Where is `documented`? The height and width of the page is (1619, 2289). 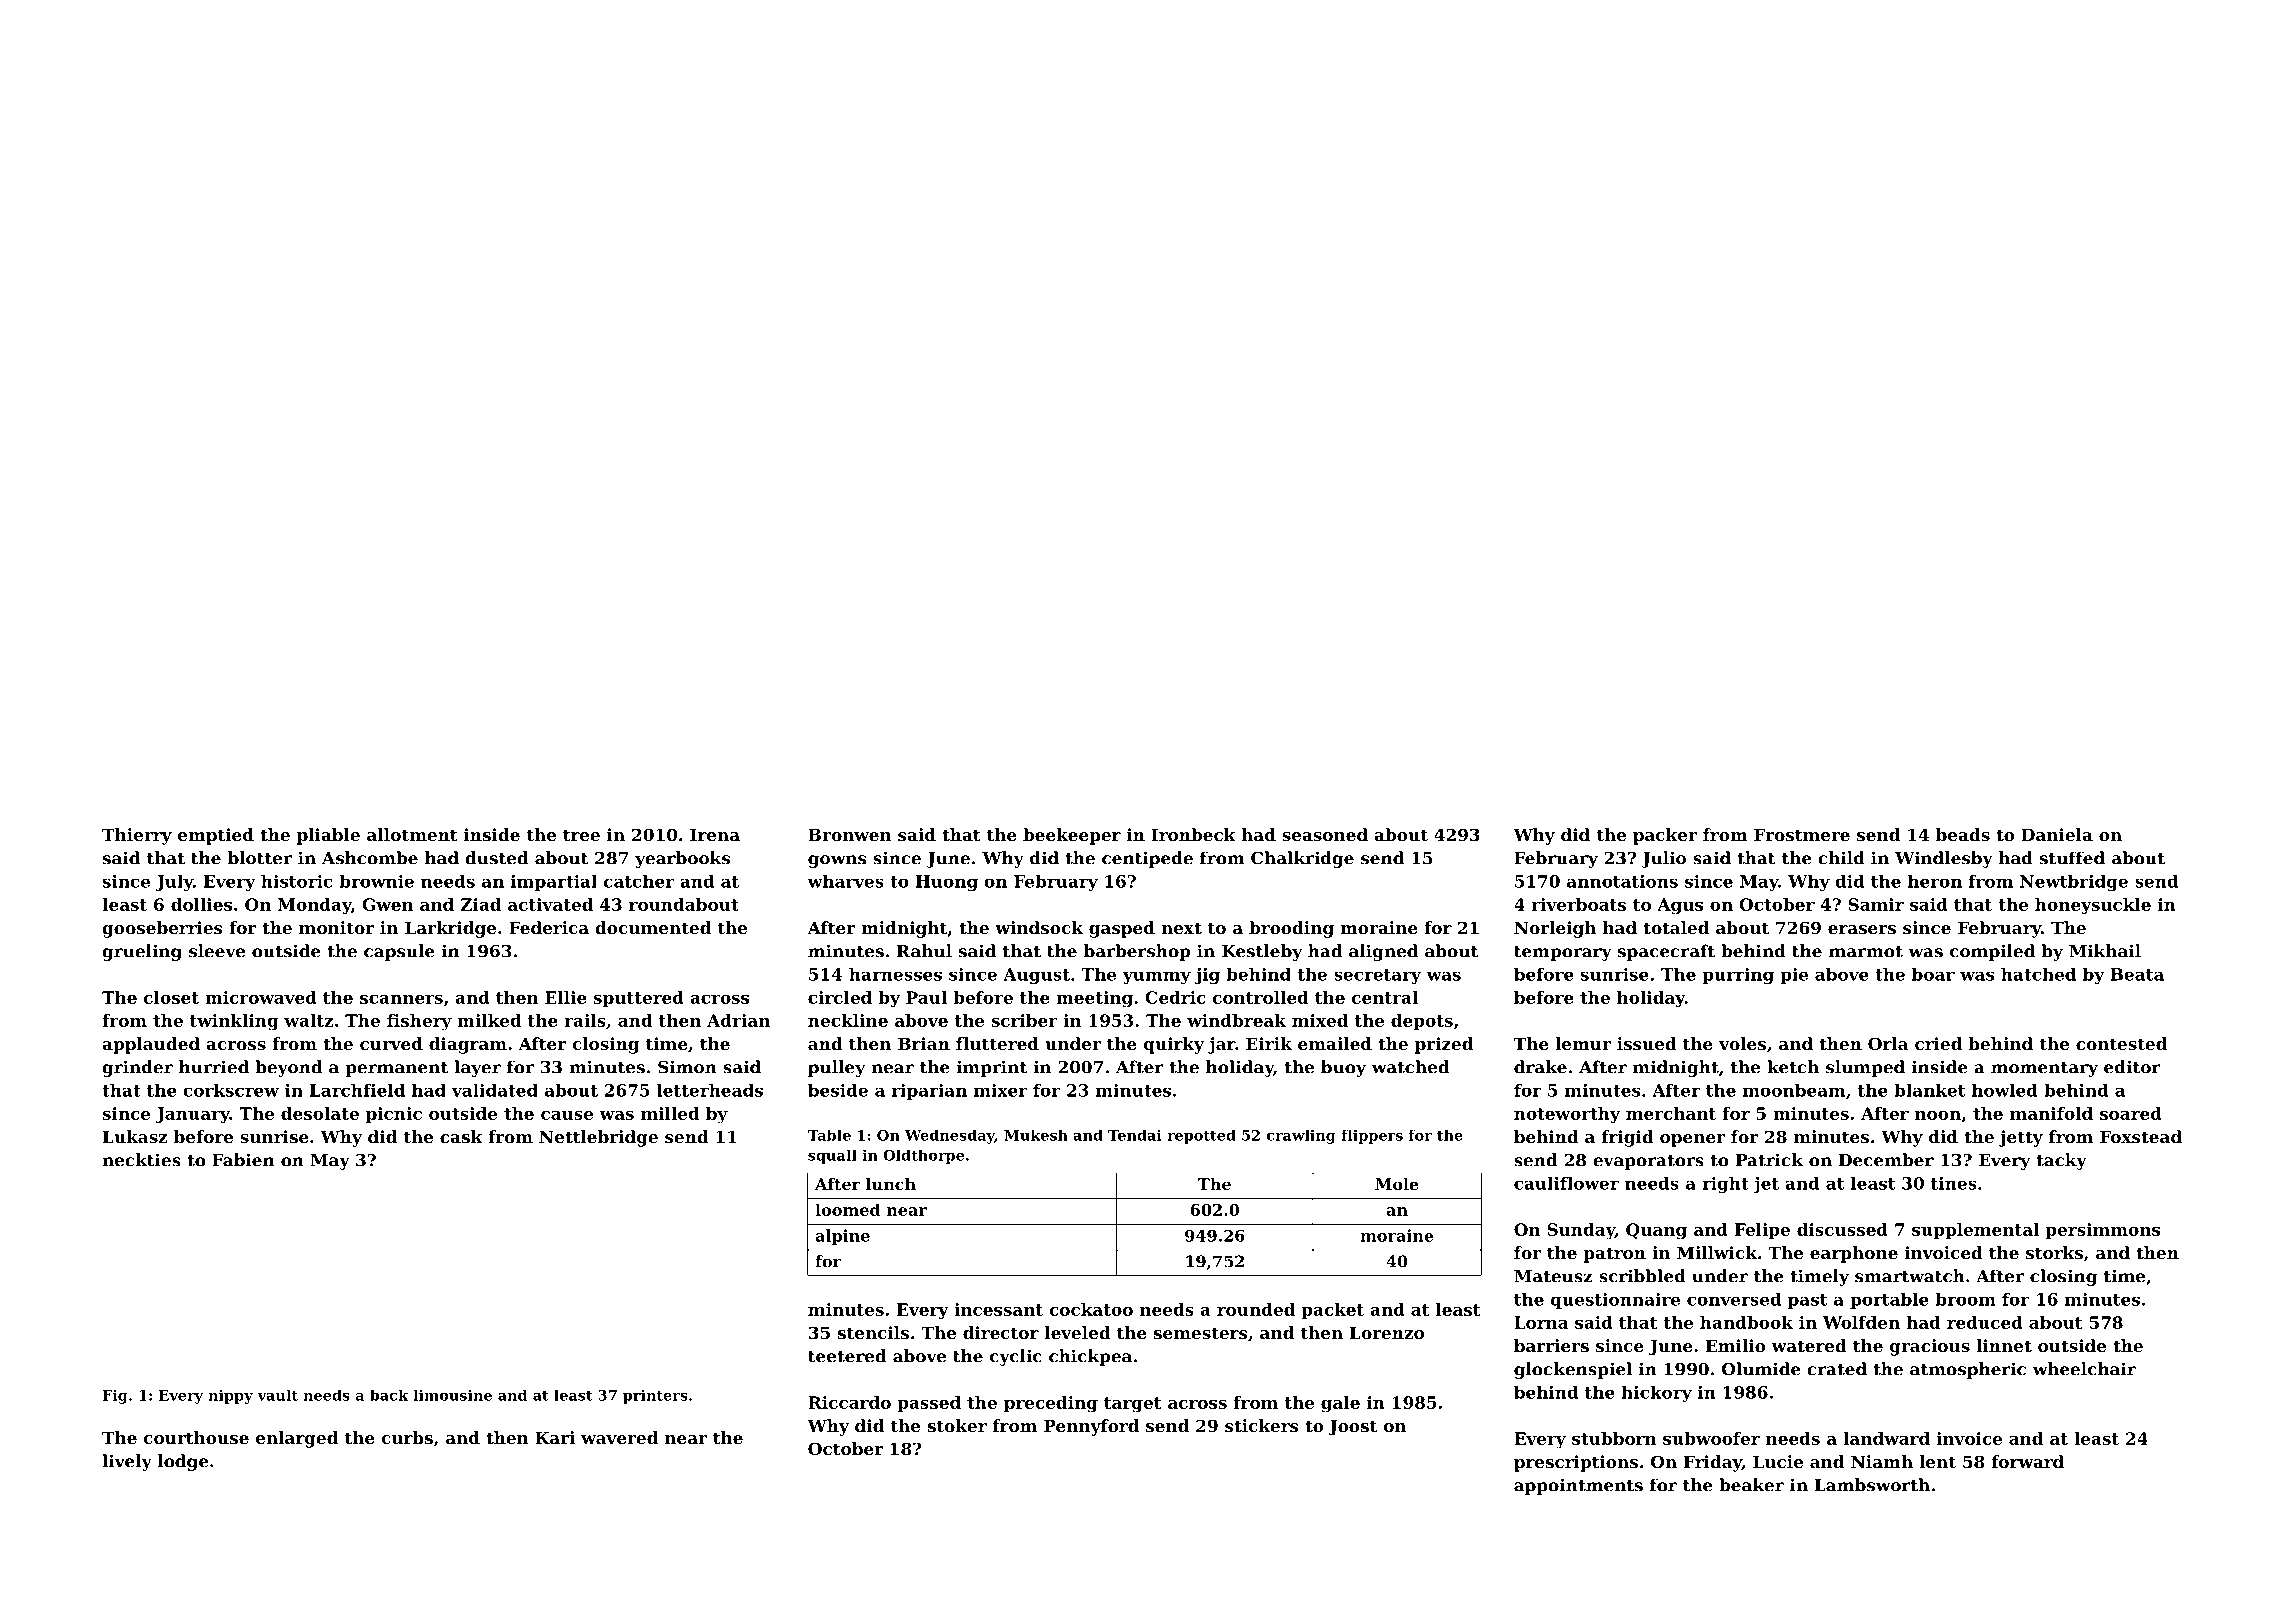 documented is located at coordinates (653, 927).
